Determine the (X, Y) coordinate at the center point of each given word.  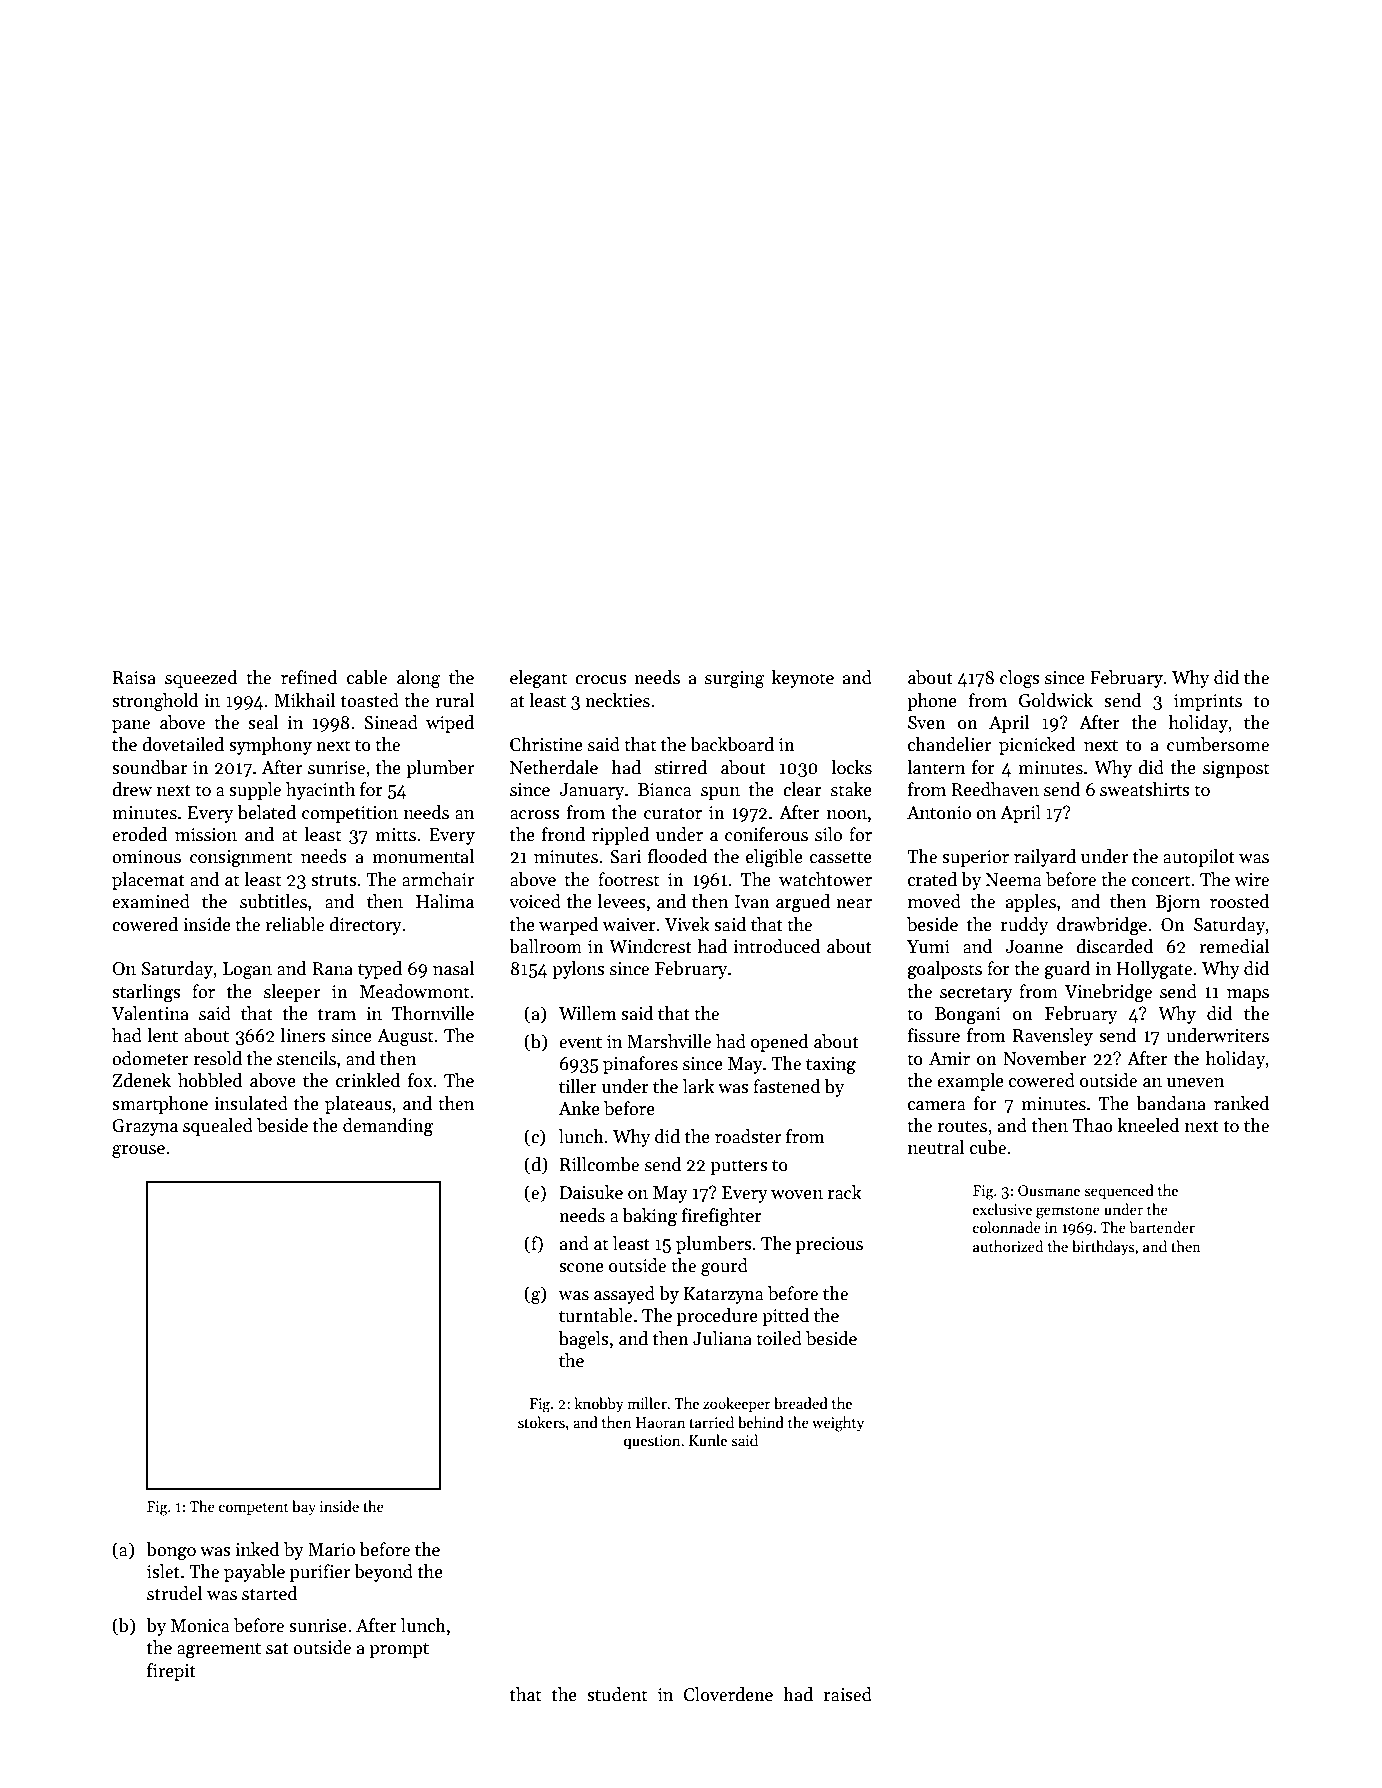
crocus (601, 680)
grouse (138, 1151)
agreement (219, 1650)
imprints (1208, 702)
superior (975, 858)
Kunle (708, 1440)
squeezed (201, 679)
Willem (588, 1013)
